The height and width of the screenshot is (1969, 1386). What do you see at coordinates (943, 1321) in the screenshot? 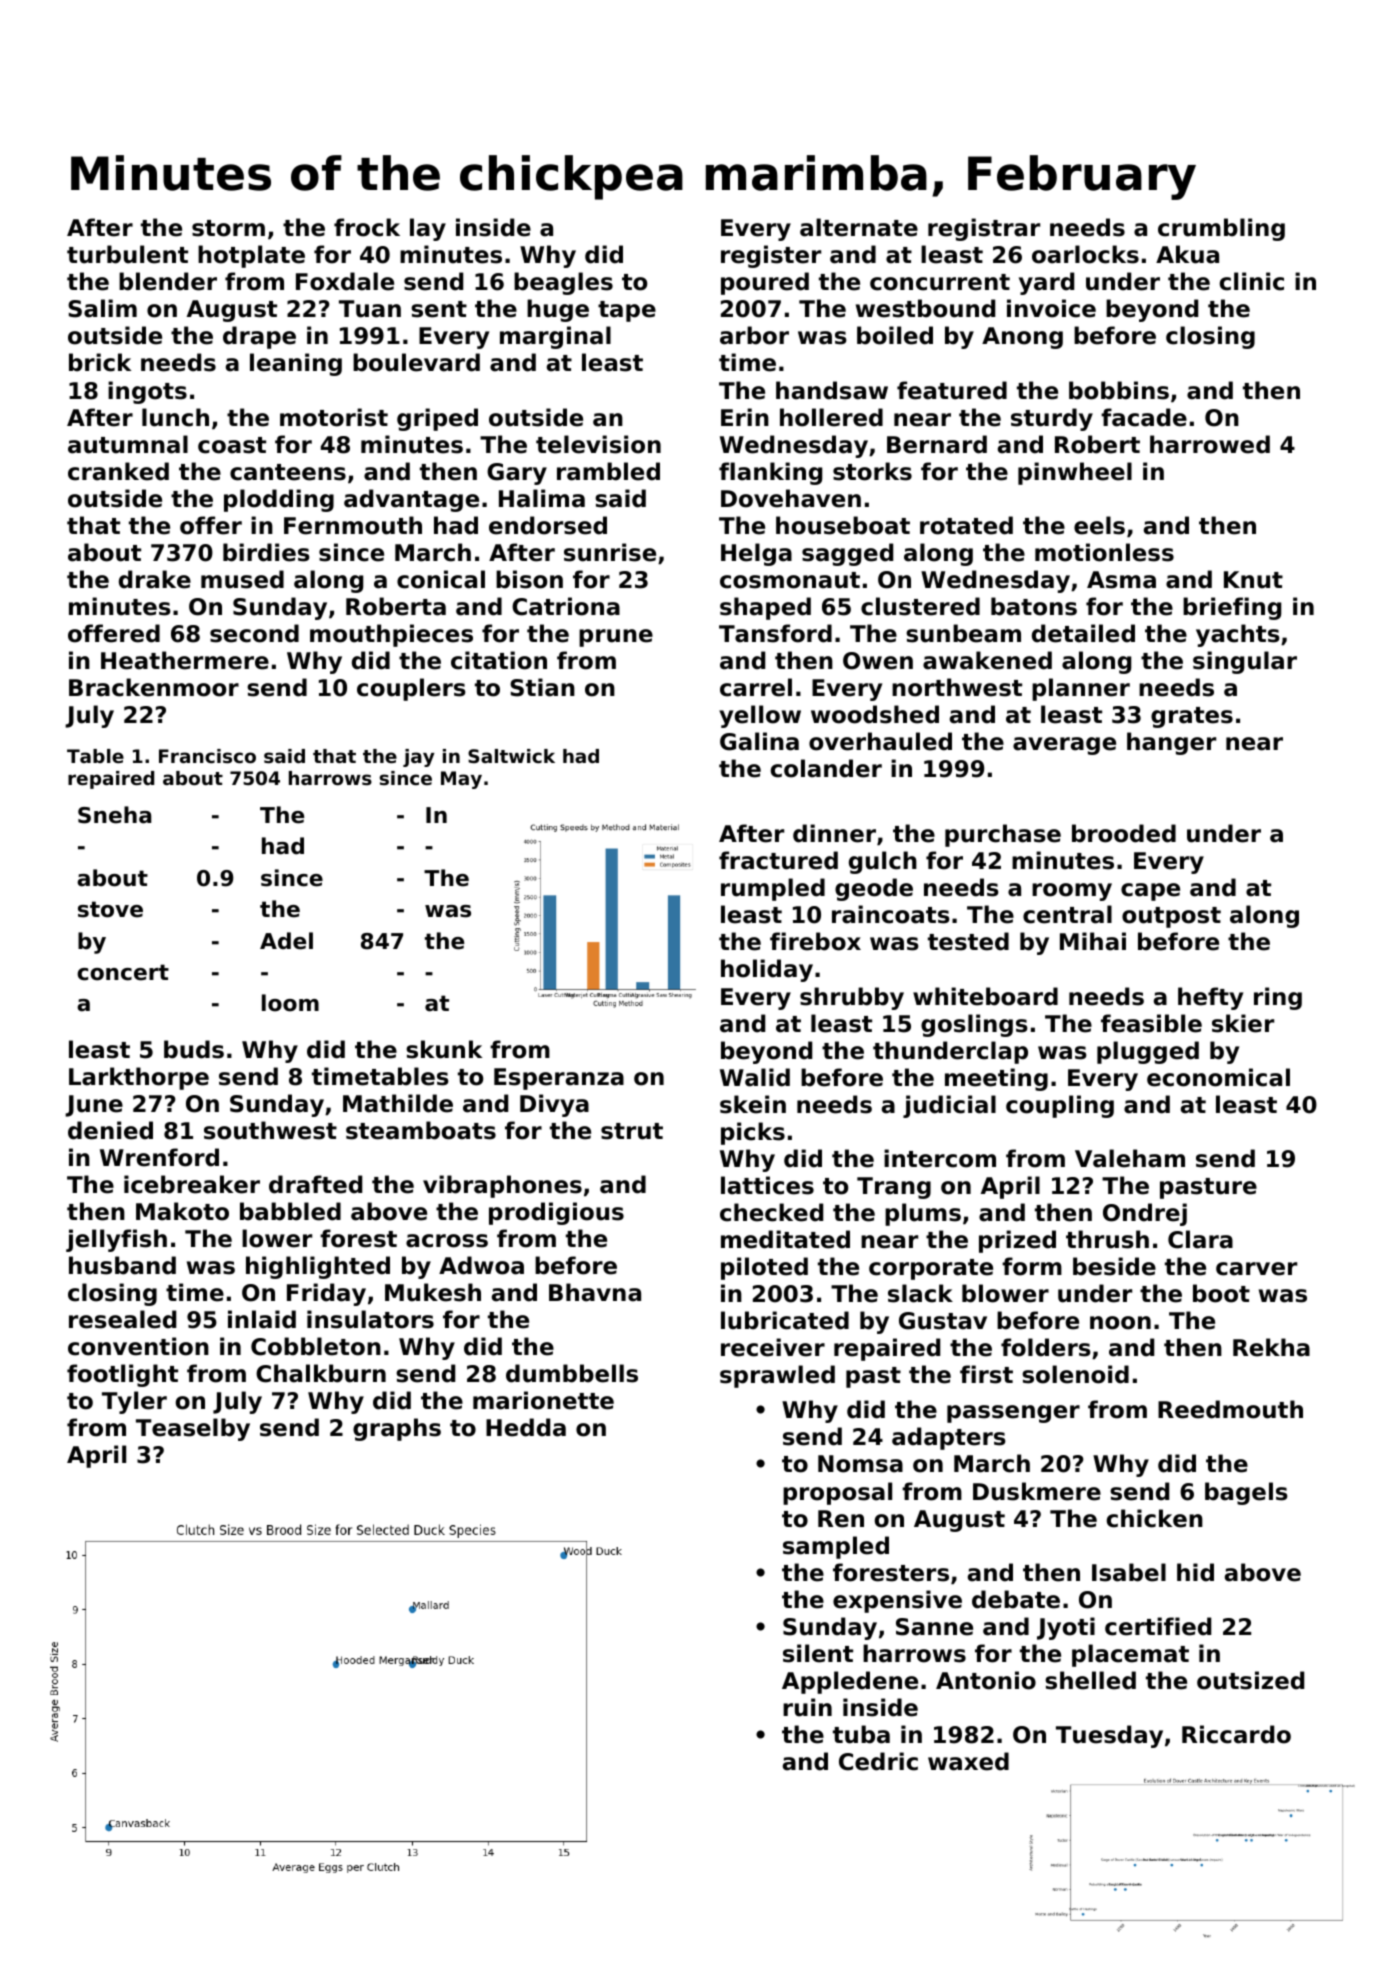
I see `Gustav` at bounding box center [943, 1321].
